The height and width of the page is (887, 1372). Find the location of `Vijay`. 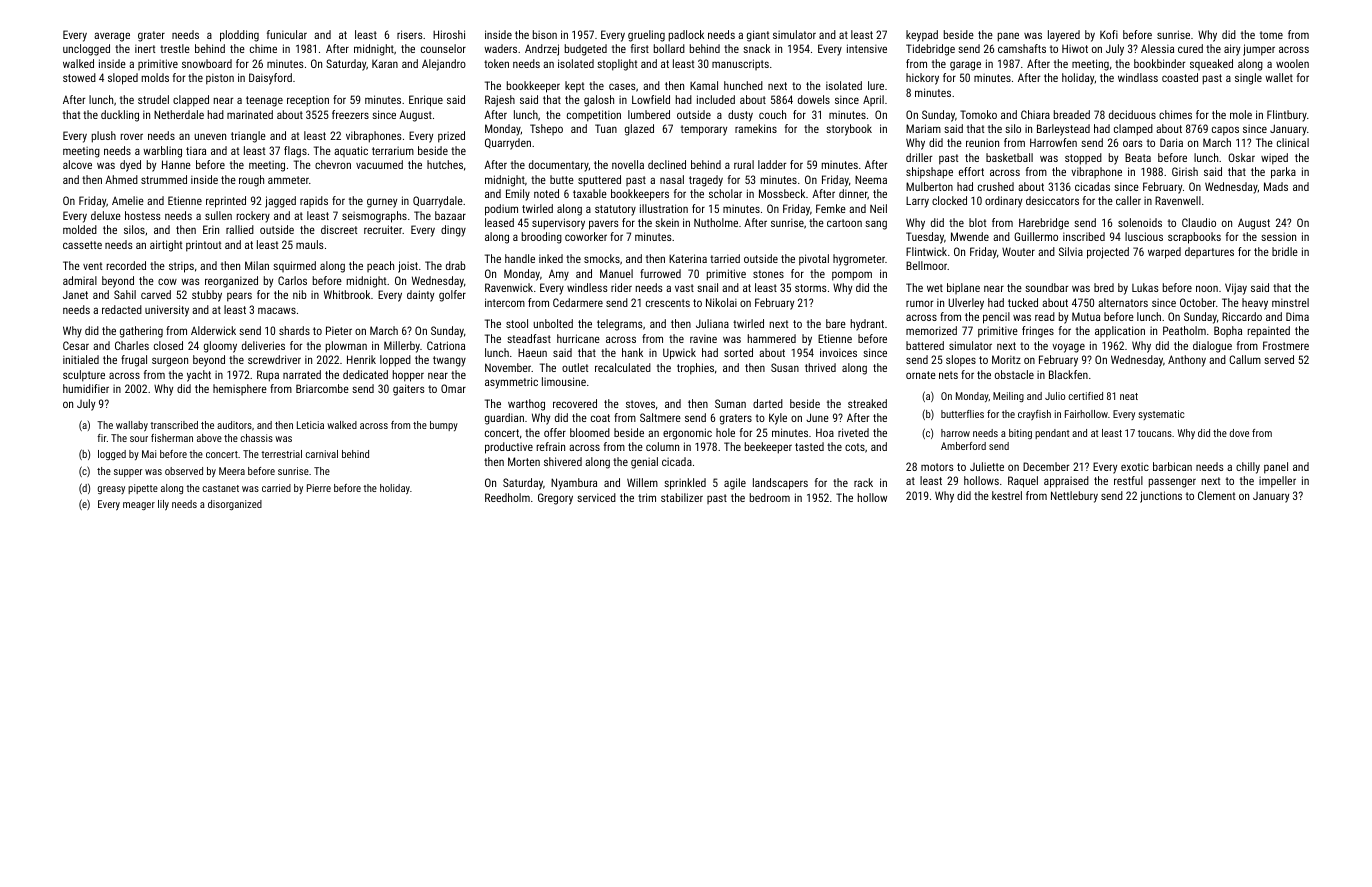

Vijay is located at coordinates (1236, 289).
